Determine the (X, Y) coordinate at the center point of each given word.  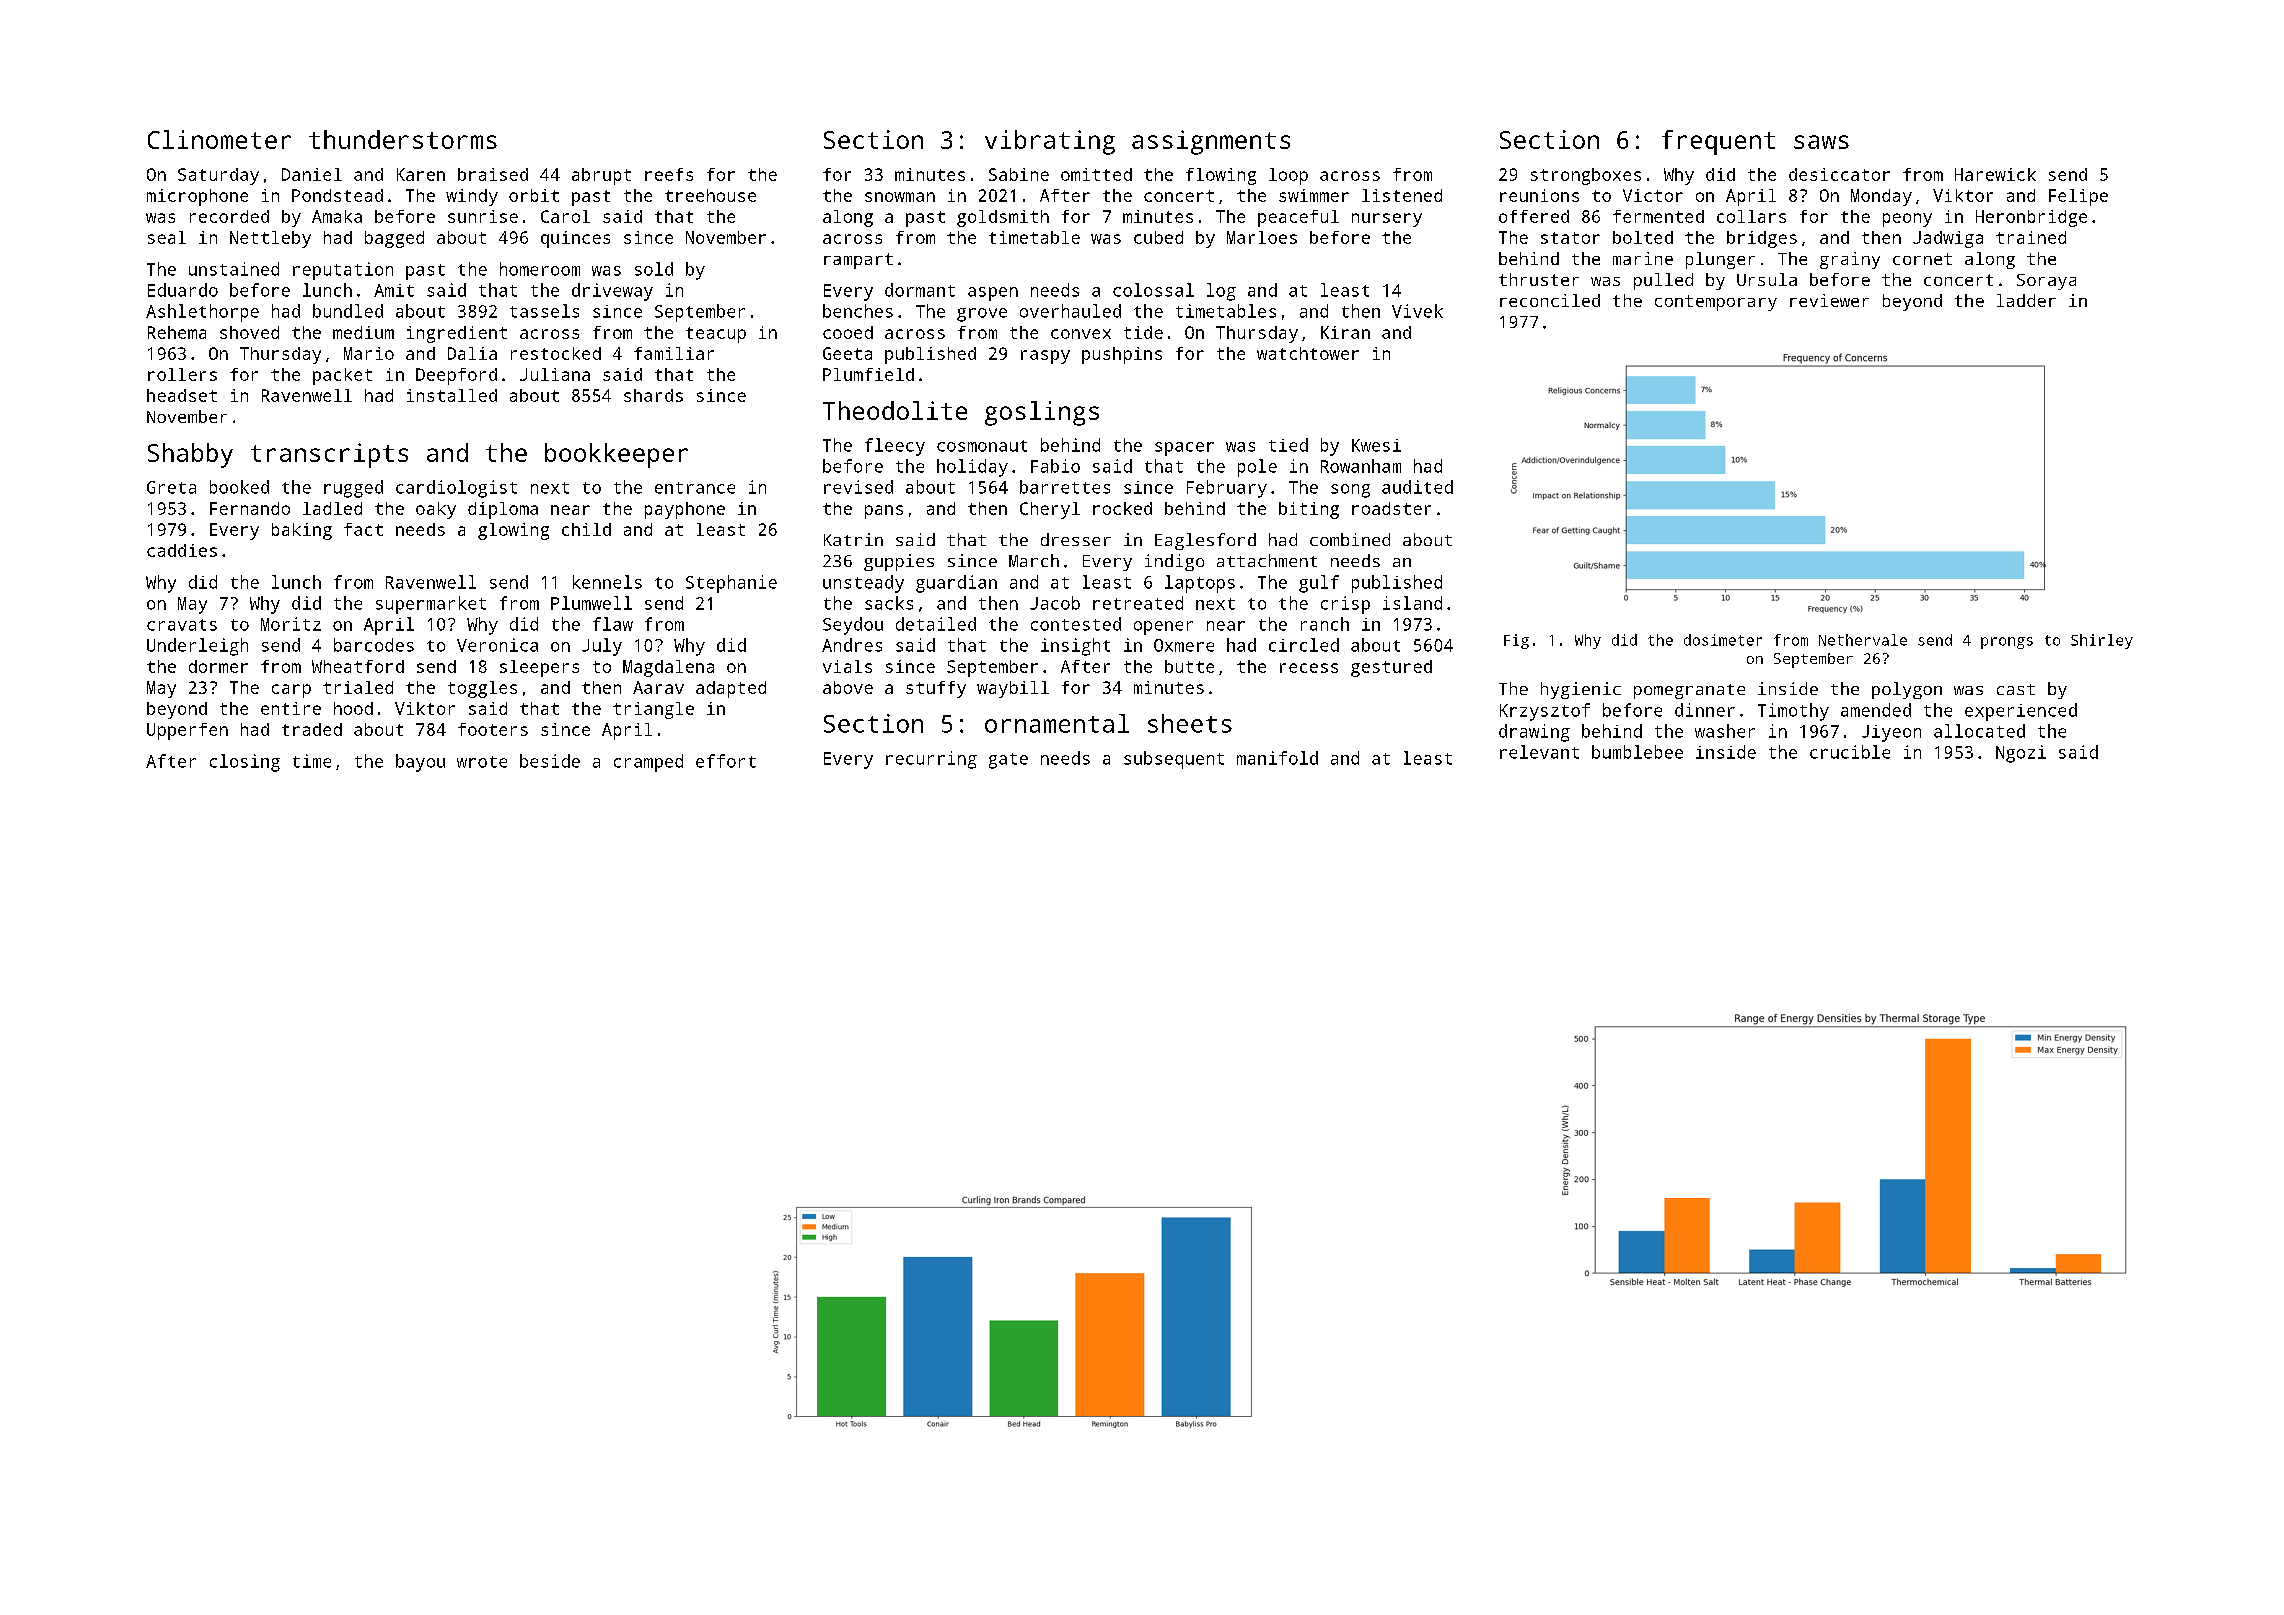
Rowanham (1361, 466)
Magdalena (668, 668)
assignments (1211, 142)
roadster (1391, 508)
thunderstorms (403, 139)
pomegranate (1689, 691)
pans (884, 512)
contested (1076, 624)
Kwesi (1376, 445)
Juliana (555, 374)
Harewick (1995, 174)
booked (239, 487)
